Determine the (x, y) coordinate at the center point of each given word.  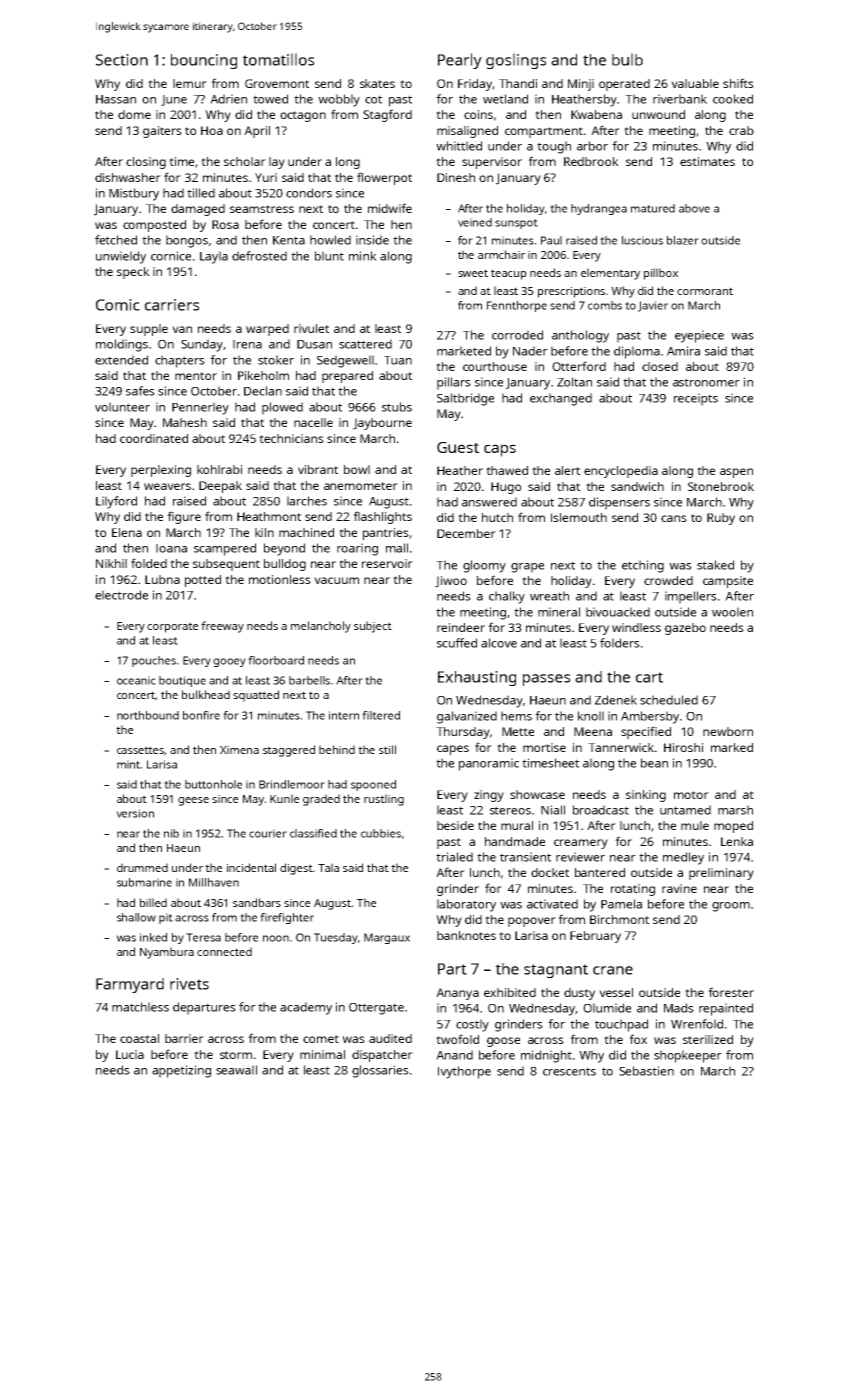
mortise (544, 747)
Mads (679, 1008)
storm (236, 1055)
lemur (190, 83)
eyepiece (699, 336)
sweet (473, 273)
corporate (172, 627)
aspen (736, 473)
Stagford (387, 115)
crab (741, 130)
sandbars (257, 902)
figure (184, 517)
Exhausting (477, 678)
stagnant (556, 971)
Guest (458, 447)
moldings (122, 345)
